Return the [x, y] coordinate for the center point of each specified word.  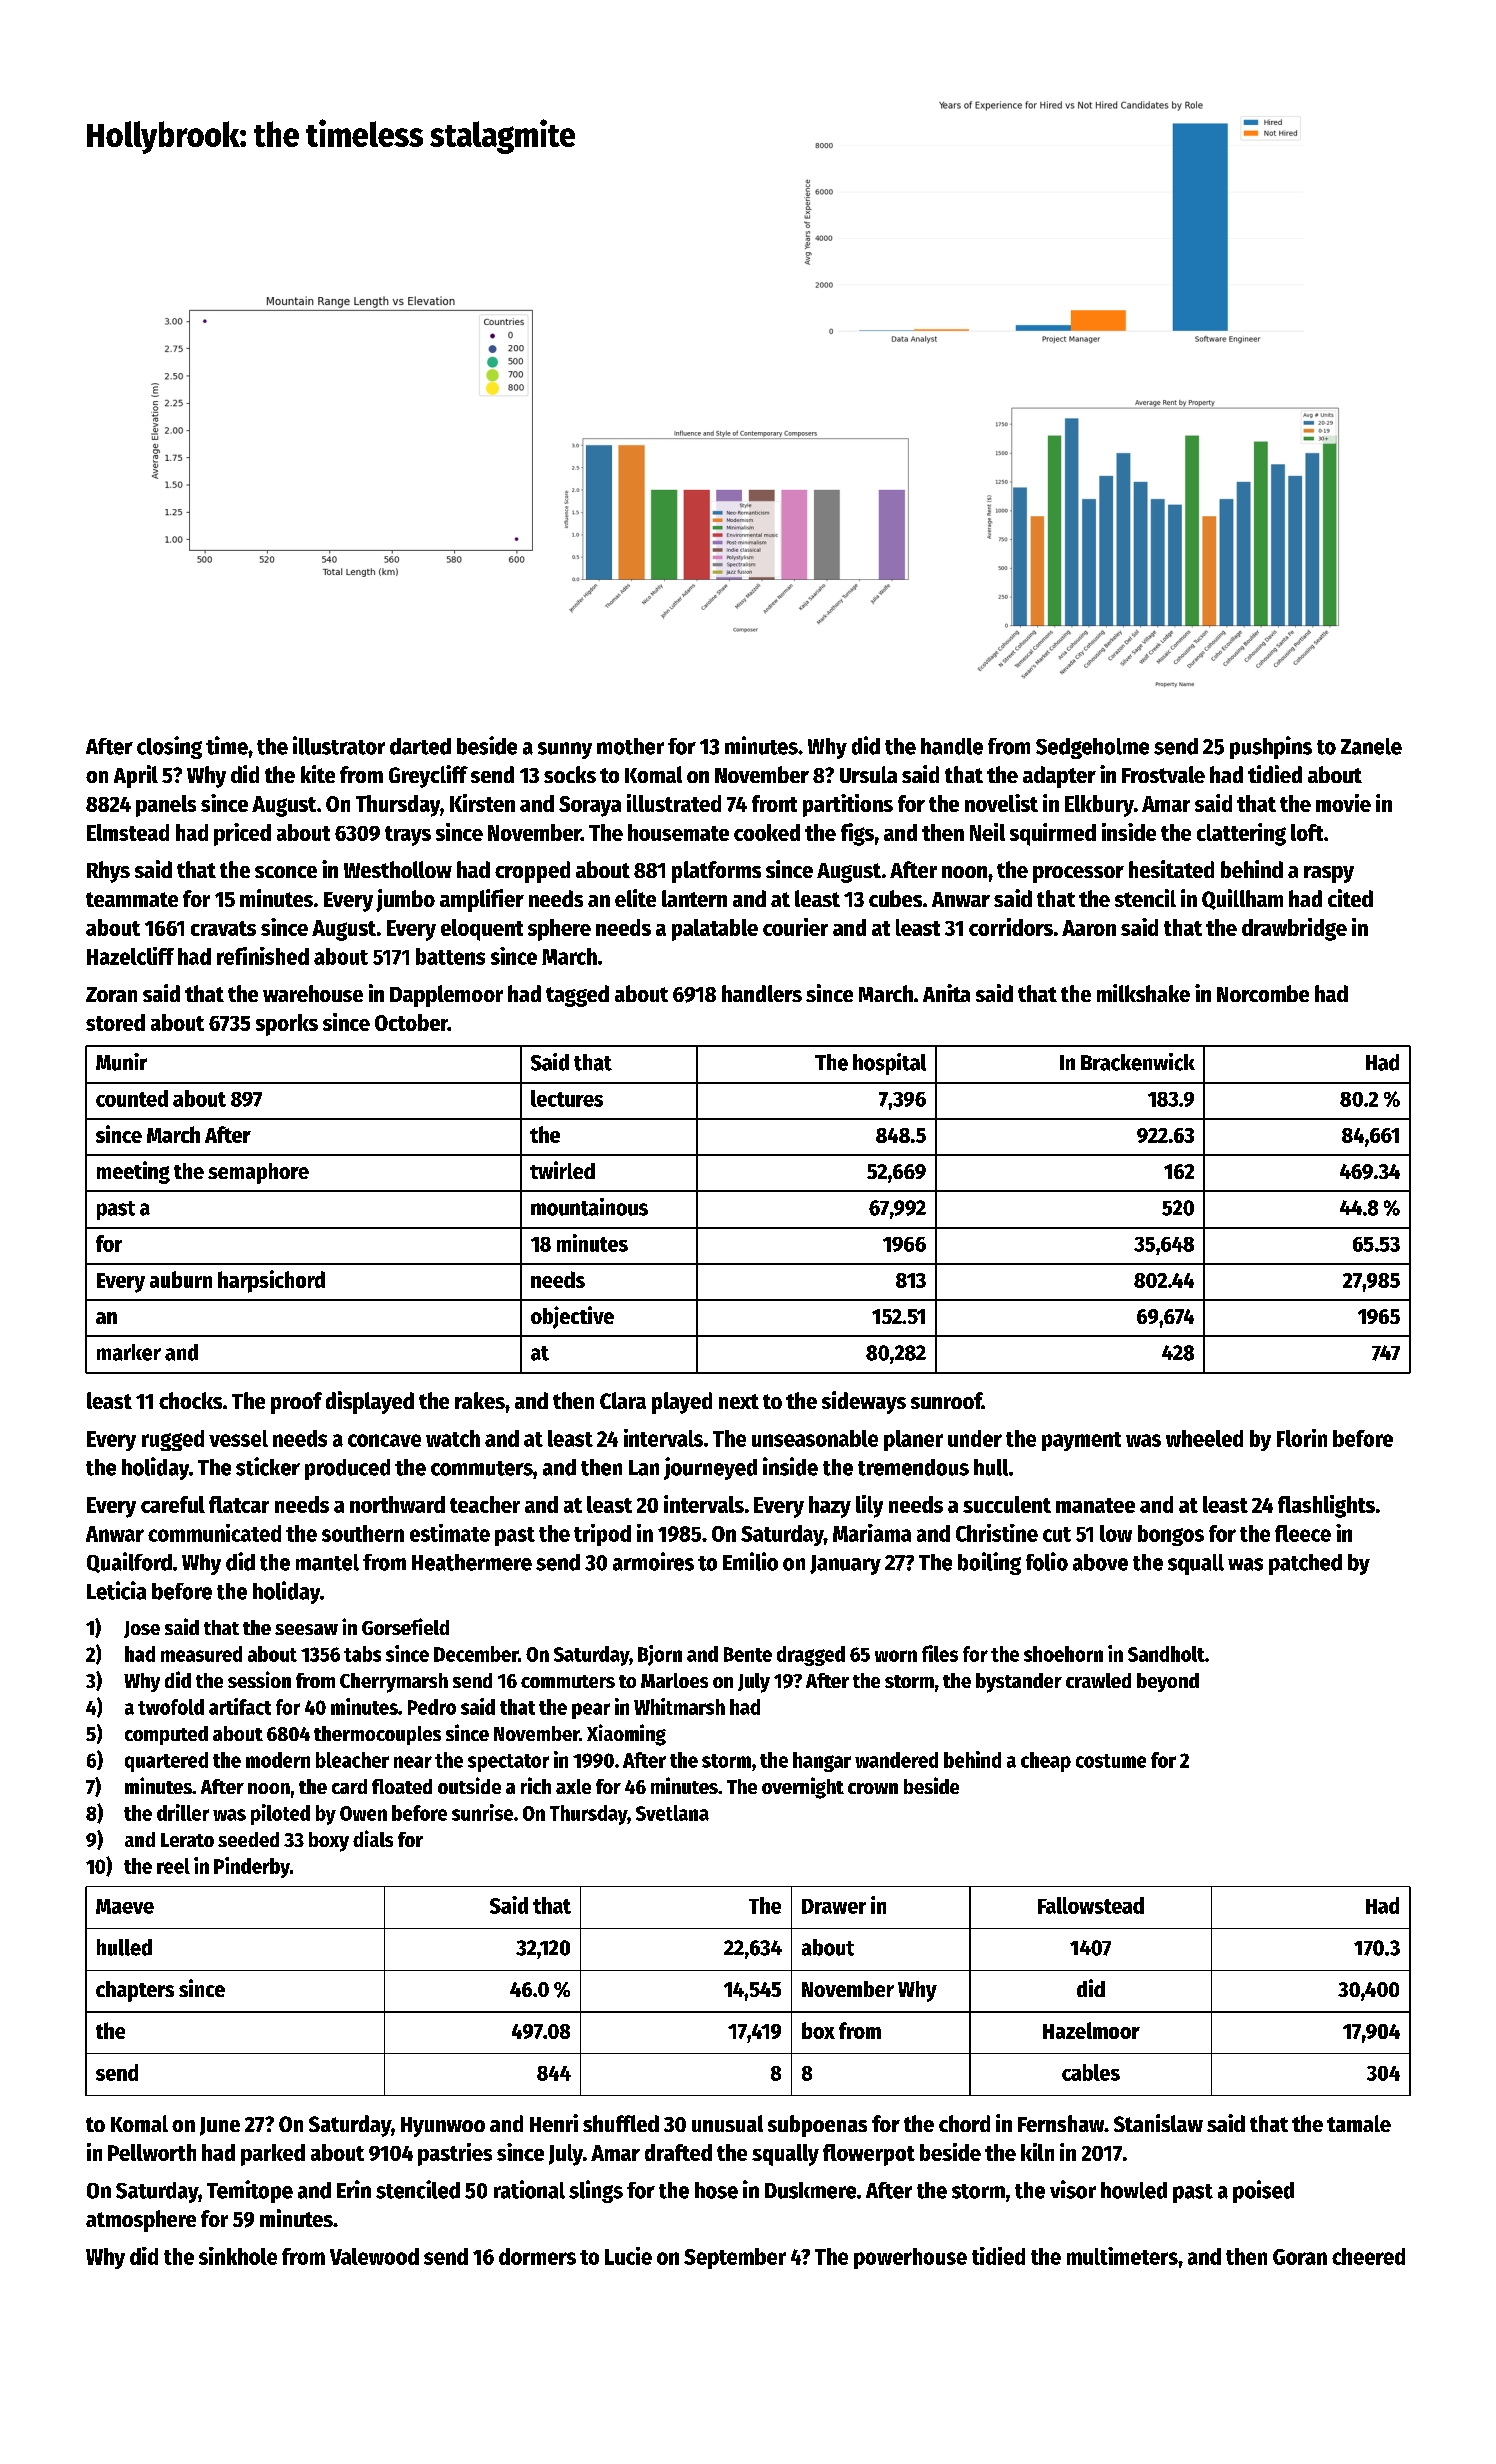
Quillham [1242, 899]
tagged [577, 996]
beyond [1168, 1682]
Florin [1302, 1438]
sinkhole [238, 2256]
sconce [286, 872]
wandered [896, 1760]
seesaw [306, 1629]
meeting [133, 1172]
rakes [480, 1400]
